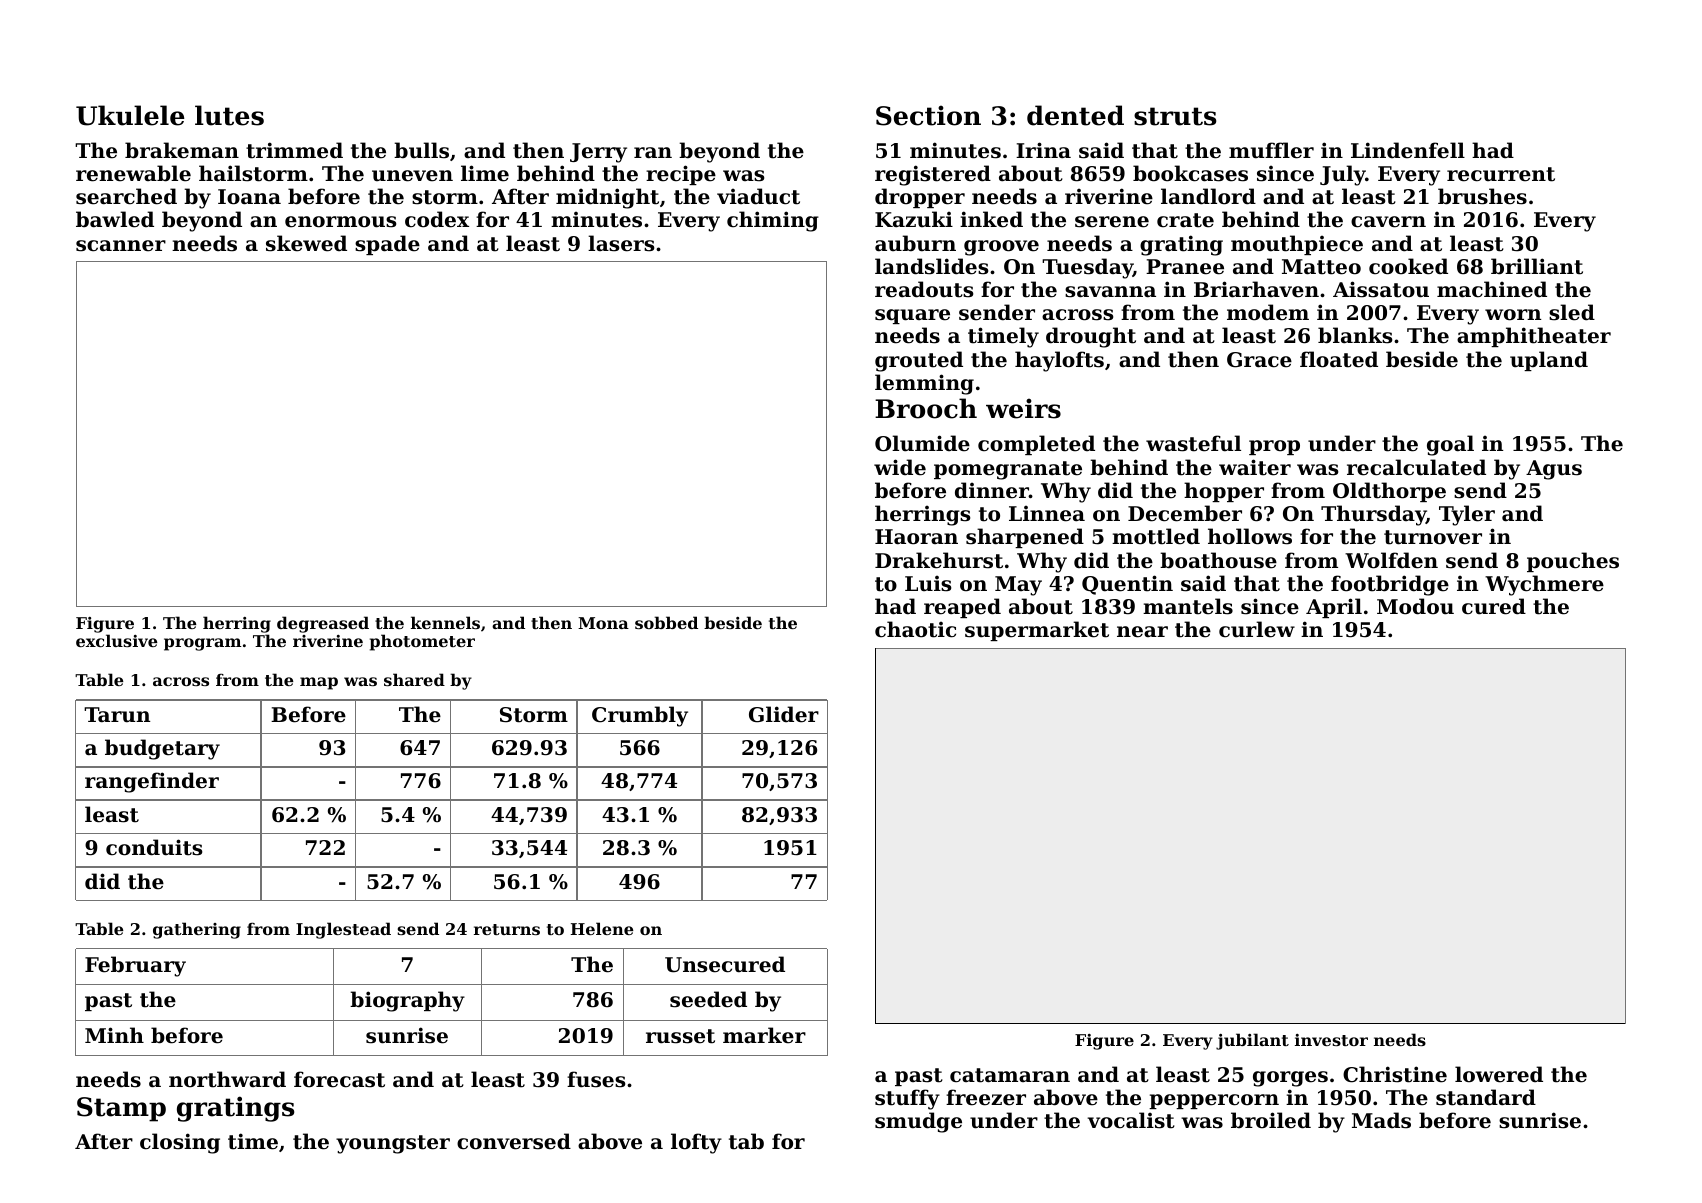 The image size is (1702, 1203). What do you see at coordinates (784, 714) in the page?
I see `Glider` at bounding box center [784, 714].
